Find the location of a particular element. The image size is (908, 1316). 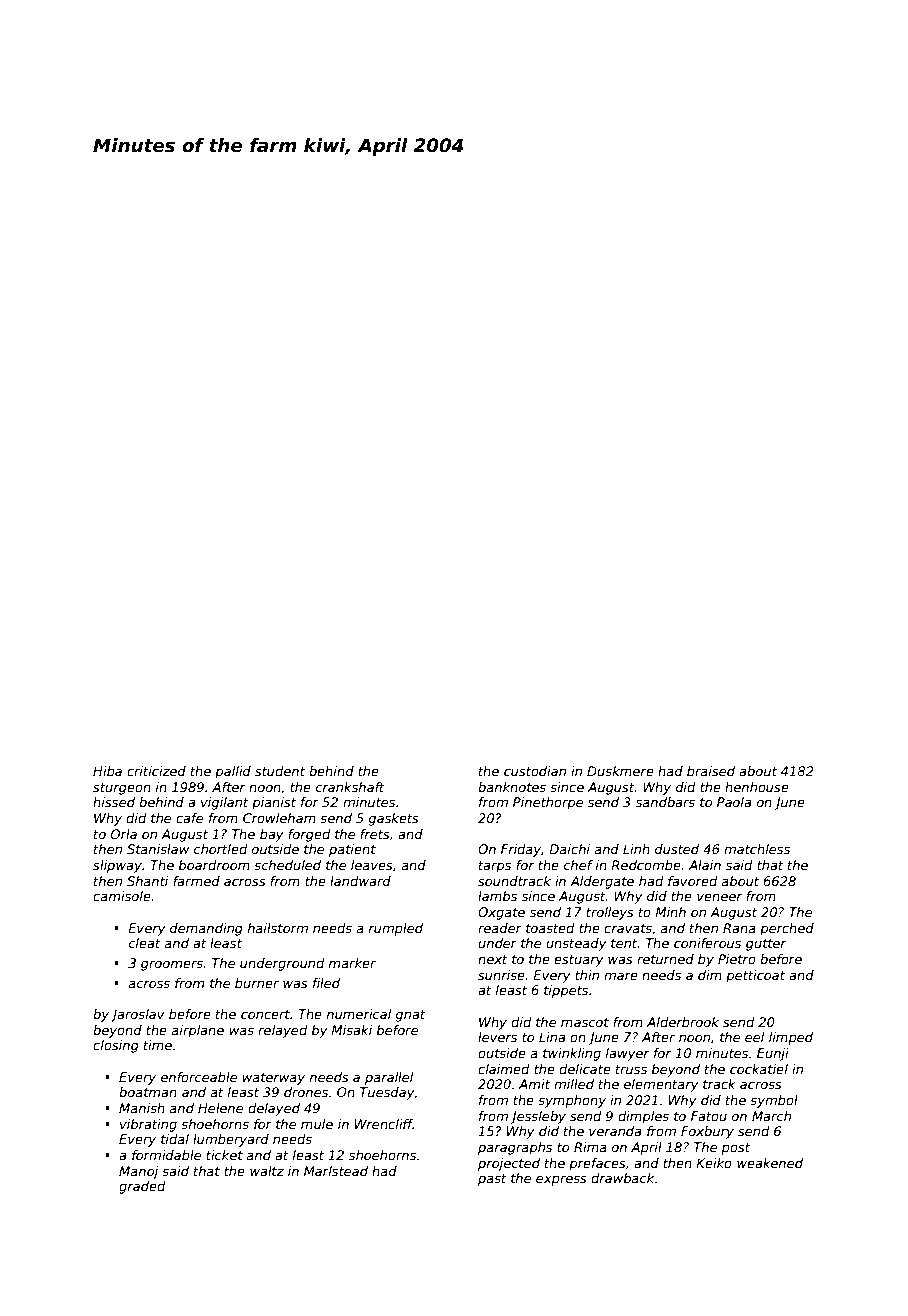

Jaroslav is located at coordinates (138, 1015).
